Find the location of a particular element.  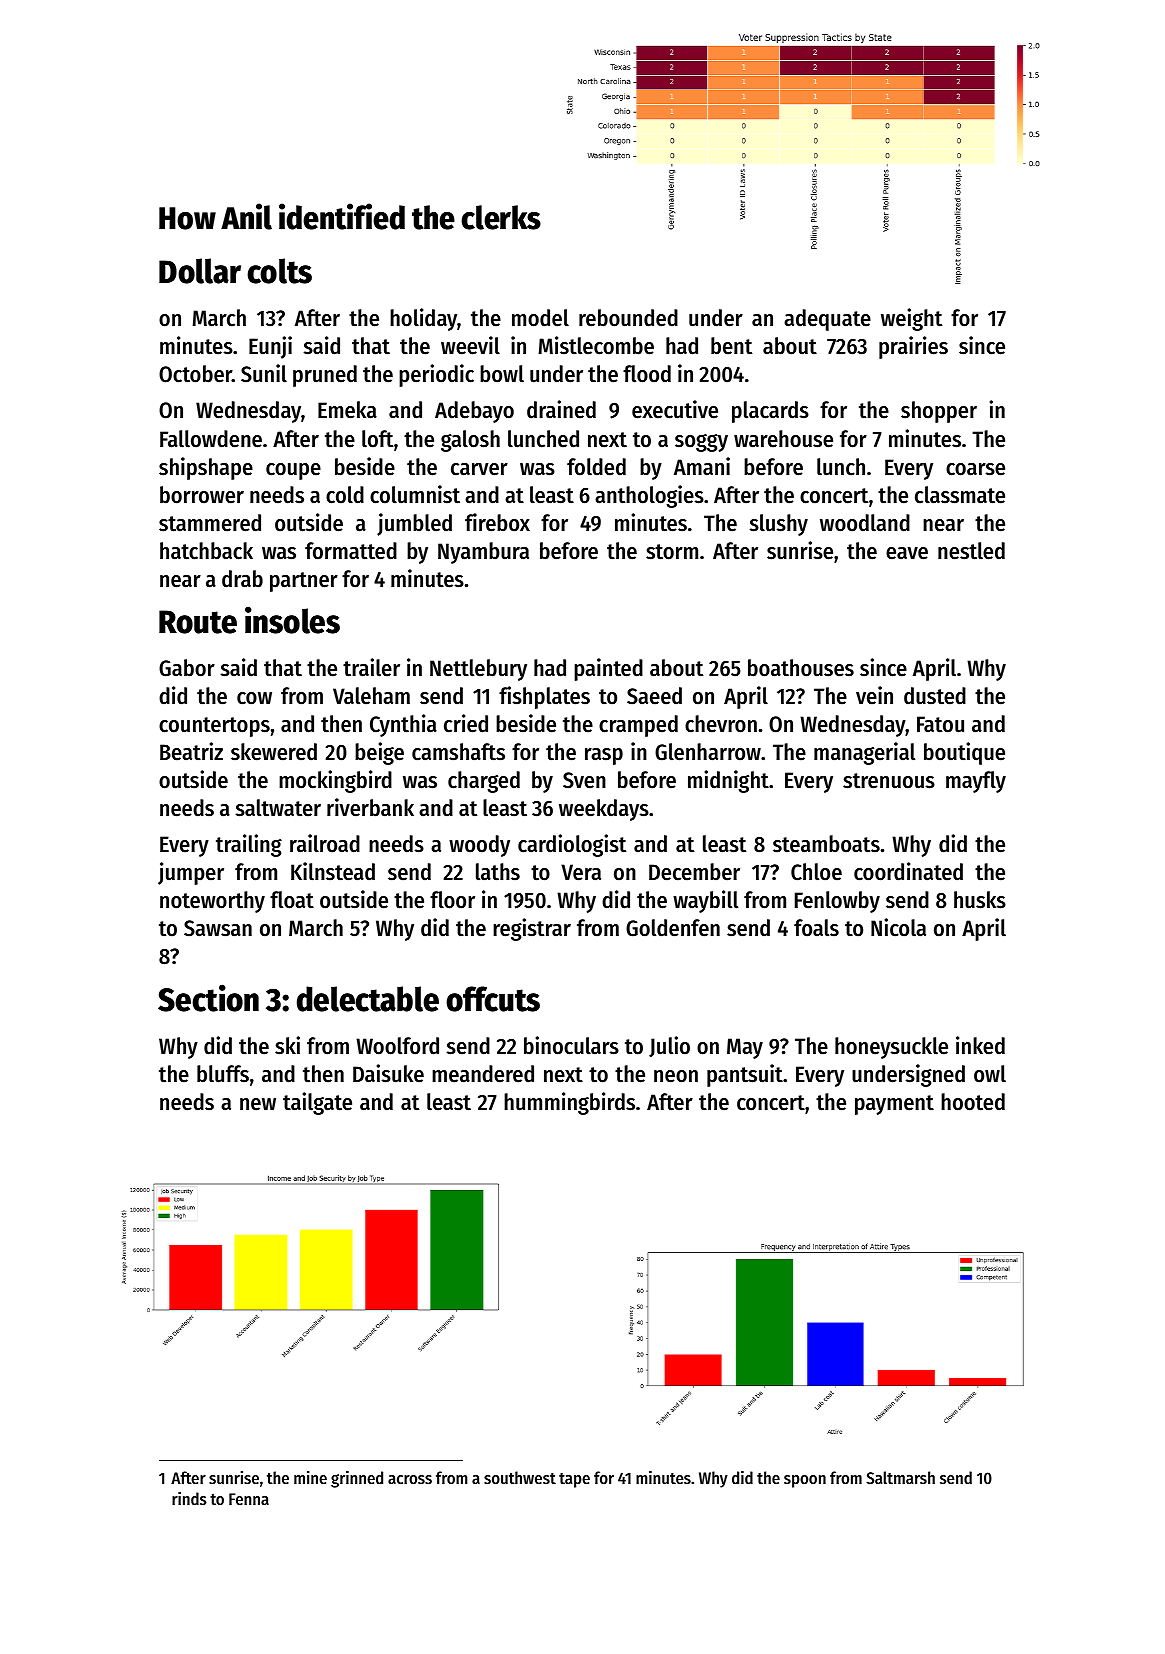

Gabor is located at coordinates (187, 668).
